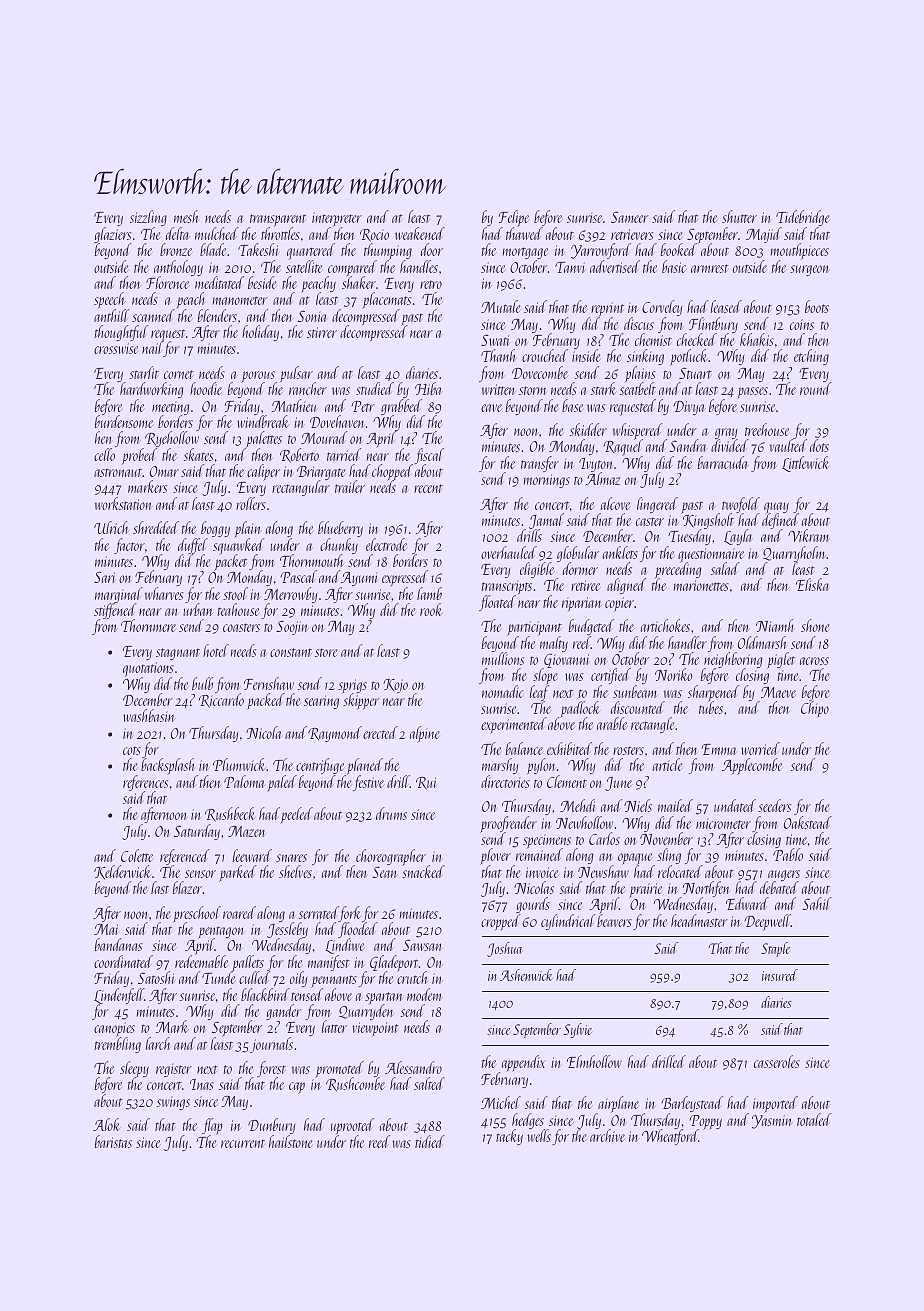  Describe the element at coordinates (501, 922) in the screenshot. I see `cropped` at that location.
